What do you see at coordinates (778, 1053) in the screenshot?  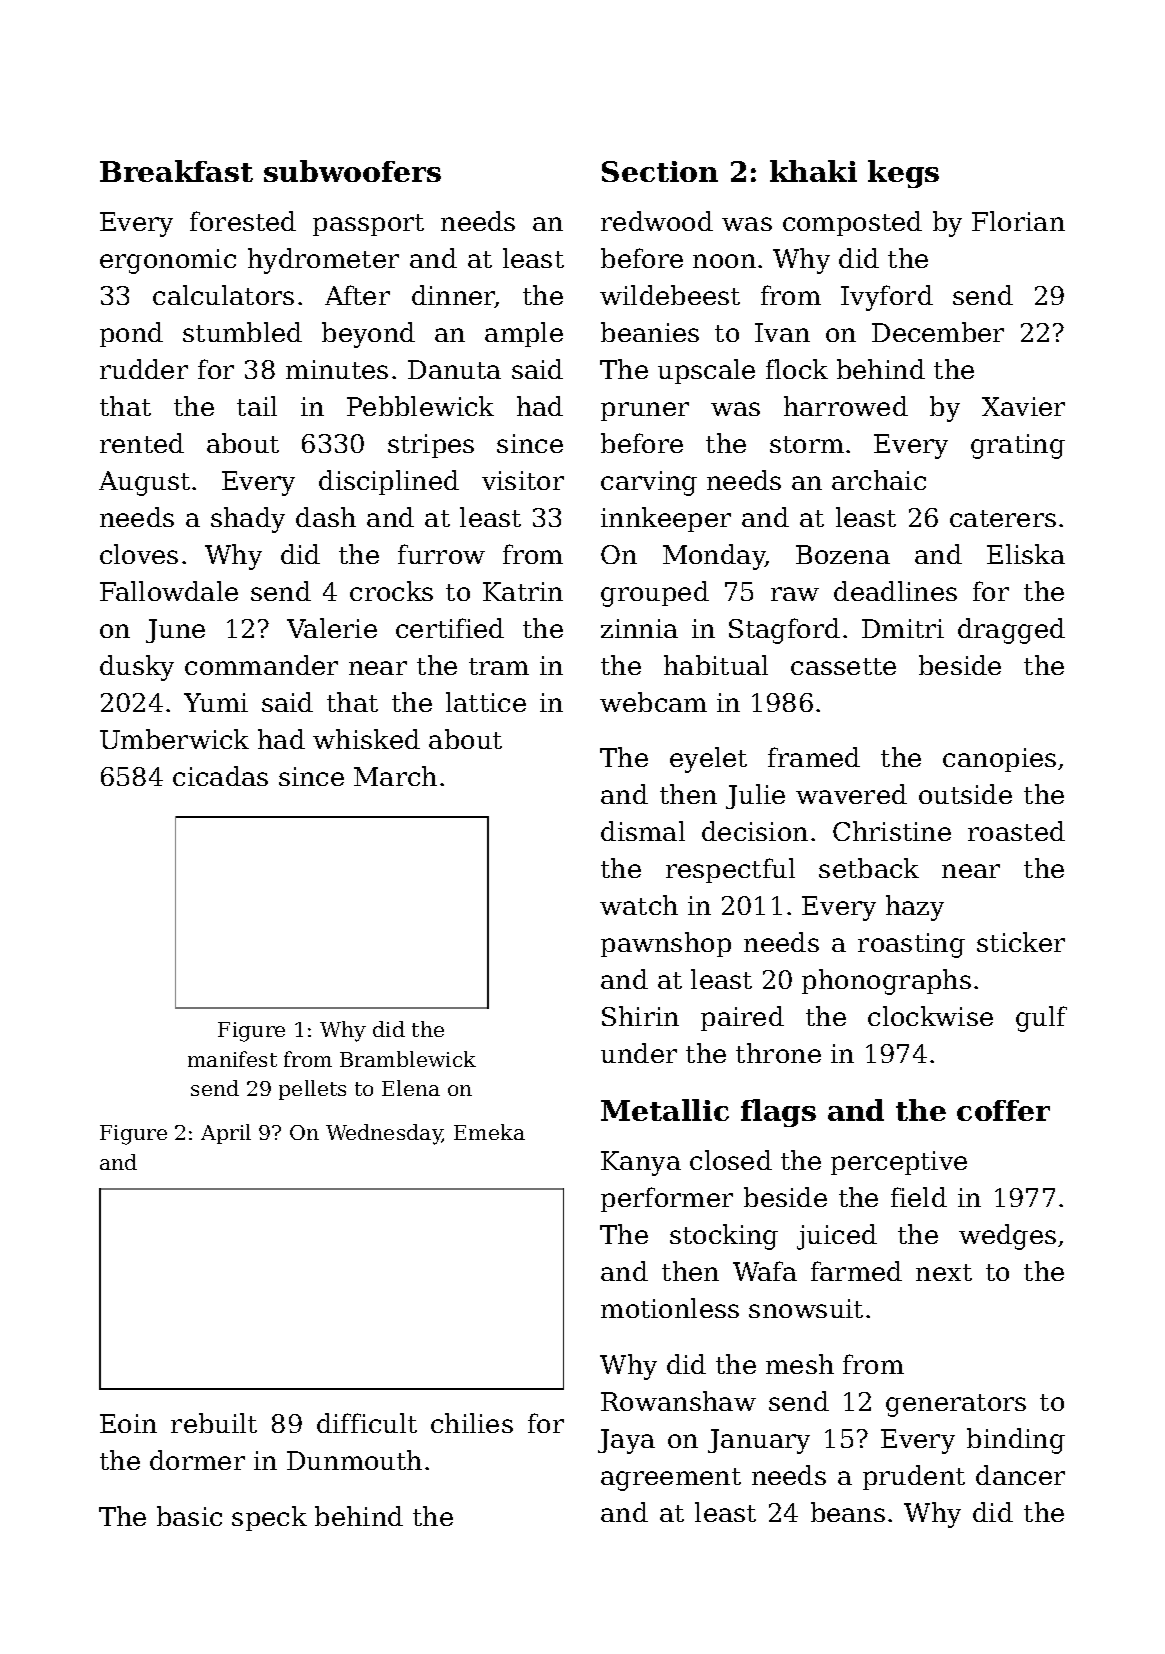 I see `throne` at bounding box center [778, 1053].
